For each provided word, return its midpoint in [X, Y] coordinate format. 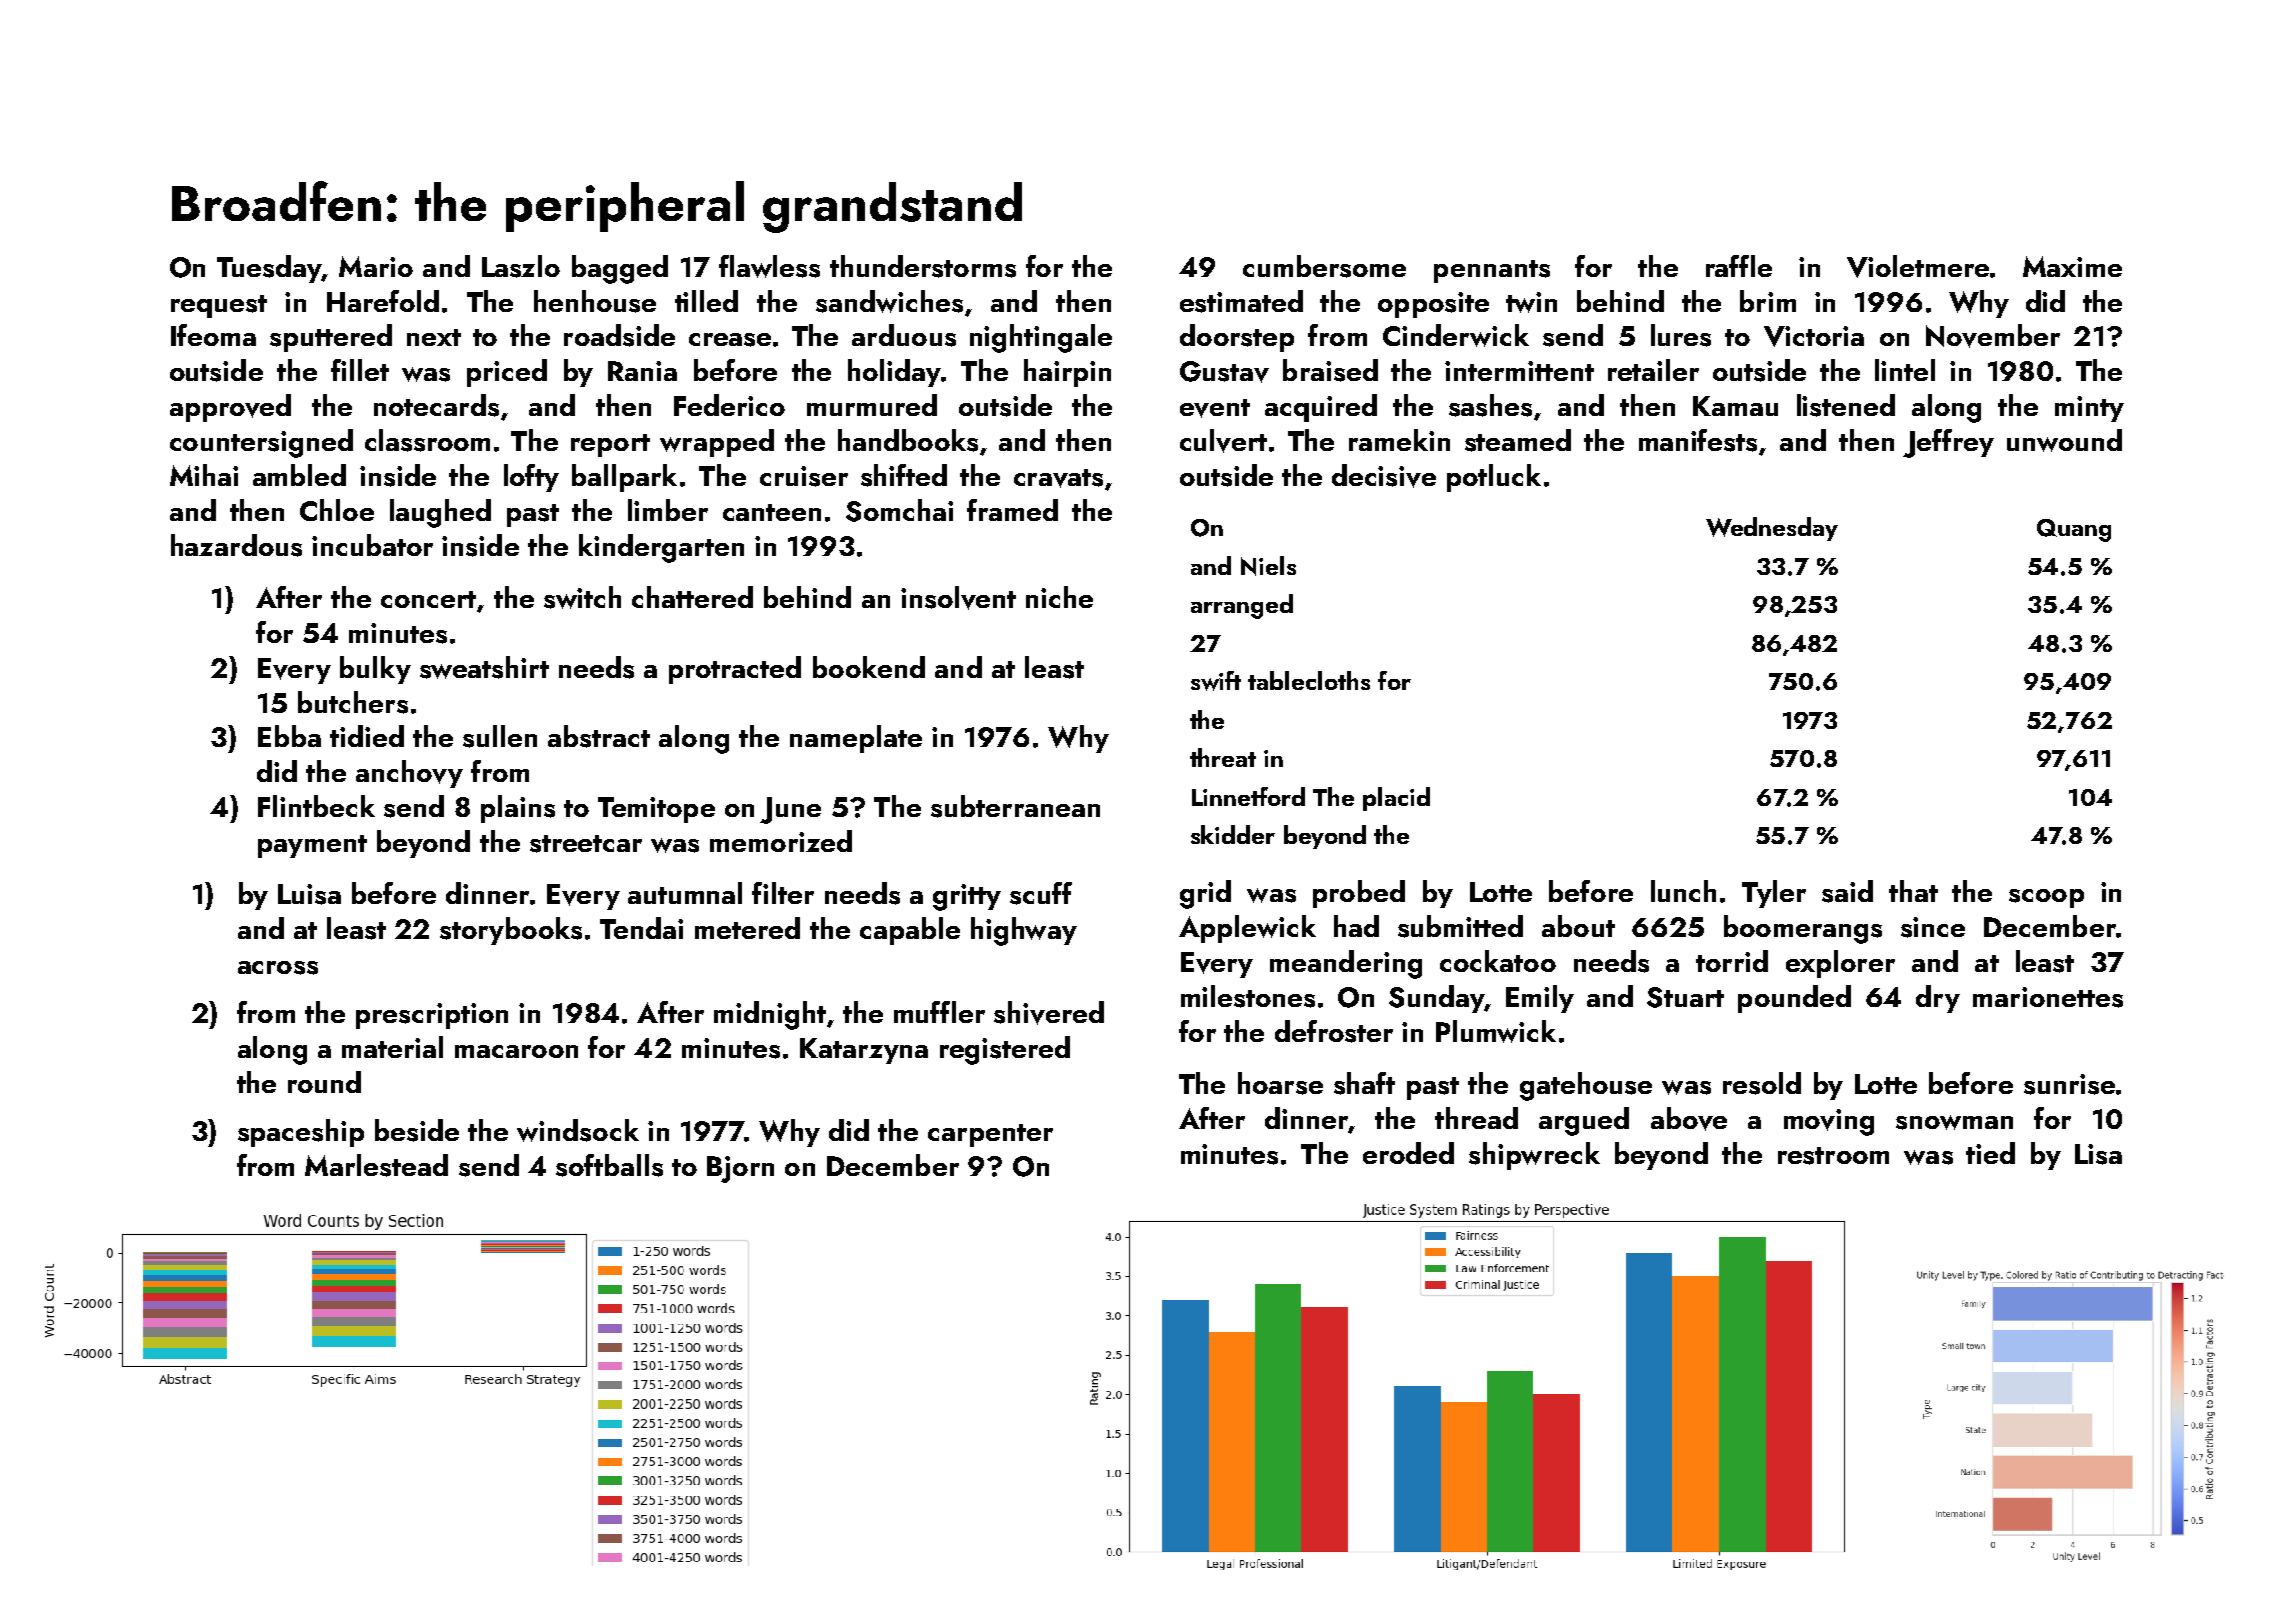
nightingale [1041, 338]
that [1913, 891]
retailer [1653, 370]
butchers [353, 702]
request [219, 306]
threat [1223, 757]
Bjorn [740, 1169]
